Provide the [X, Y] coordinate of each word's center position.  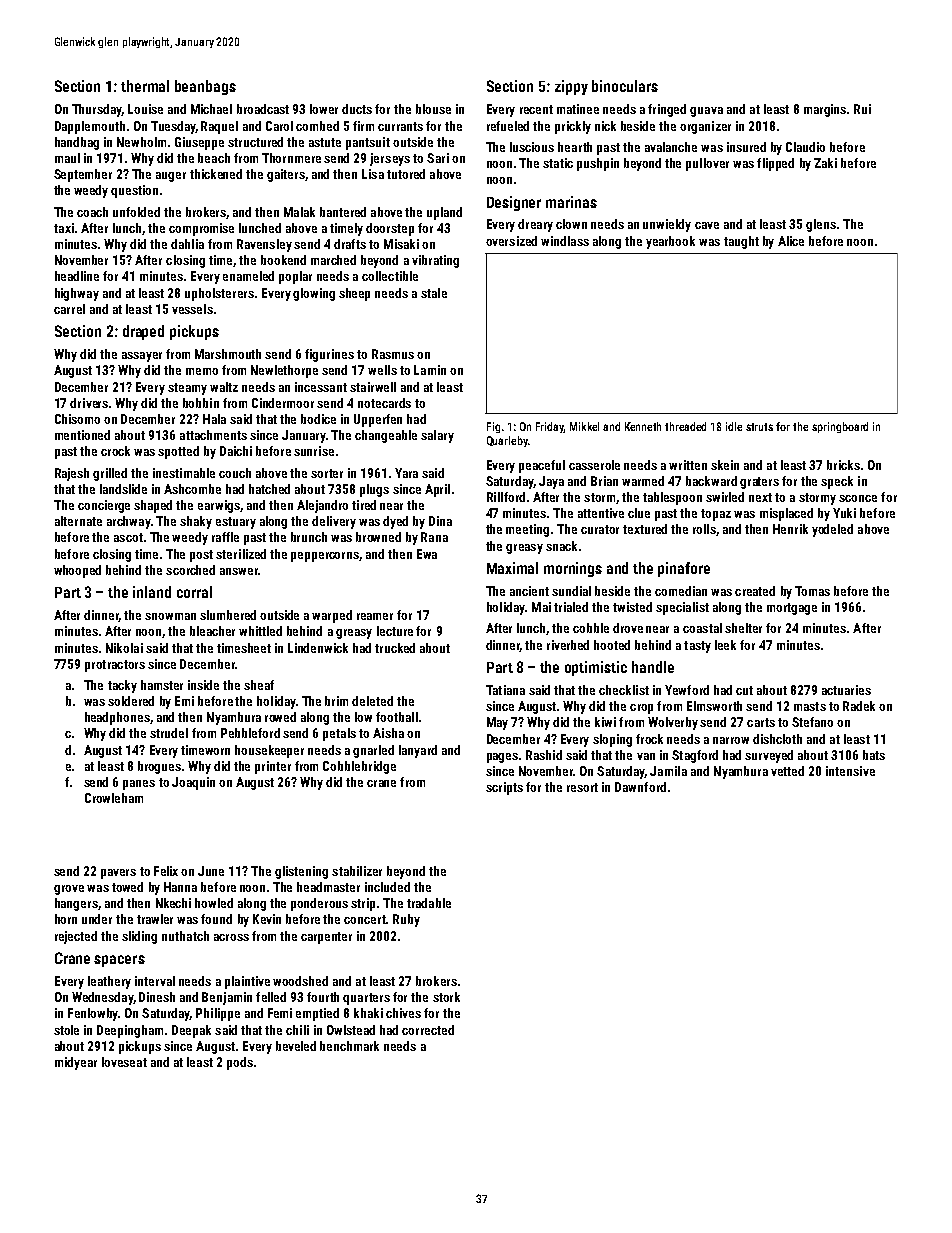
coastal [702, 628]
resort [582, 787]
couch [235, 473]
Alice [791, 241]
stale [434, 293]
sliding [139, 937]
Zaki [825, 163]
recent [536, 109]
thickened [216, 174]
